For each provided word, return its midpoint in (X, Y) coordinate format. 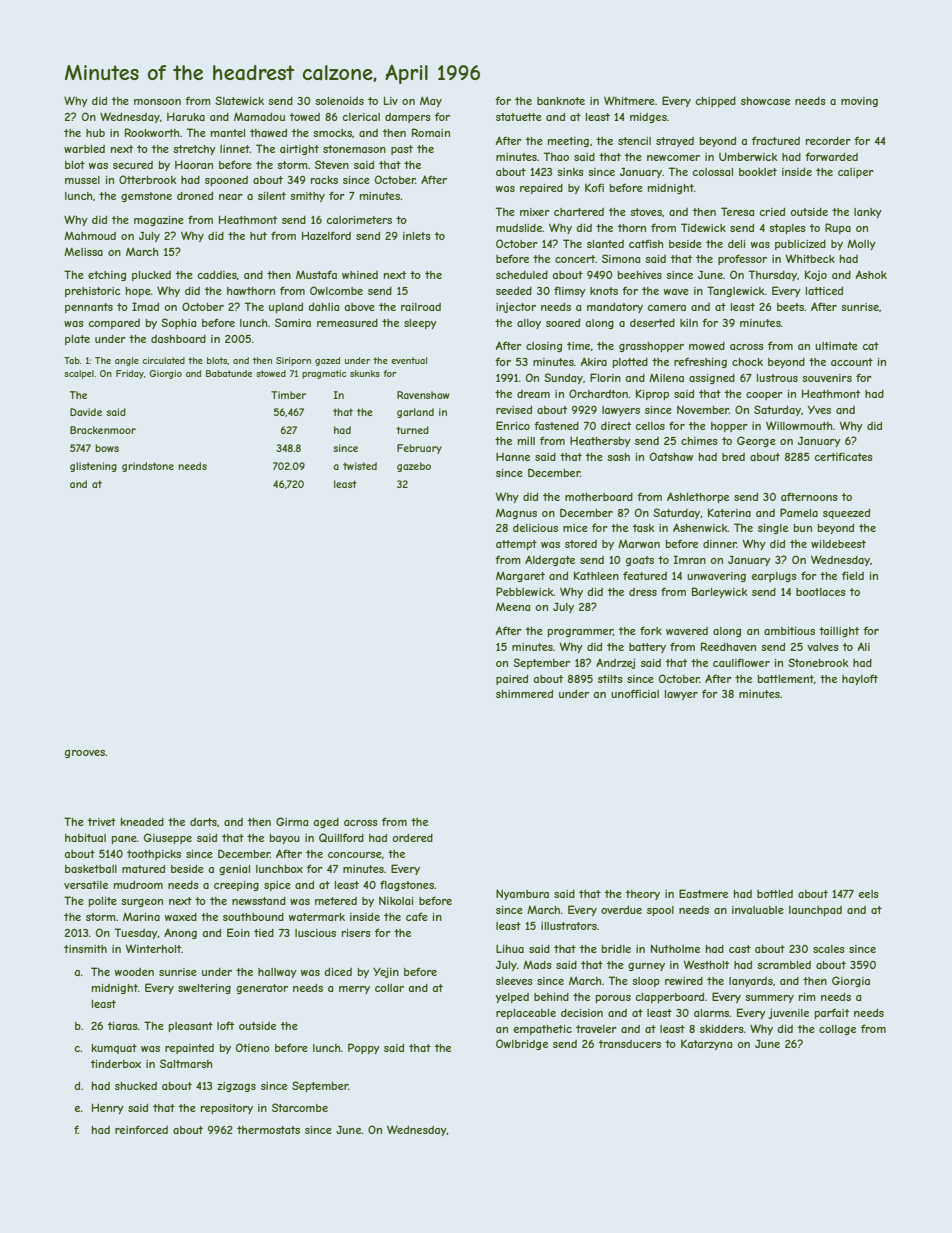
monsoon (157, 102)
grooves (85, 754)
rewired (684, 981)
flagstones (407, 885)
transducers (630, 1044)
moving (859, 102)
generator (262, 989)
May (431, 102)
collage (837, 1030)
